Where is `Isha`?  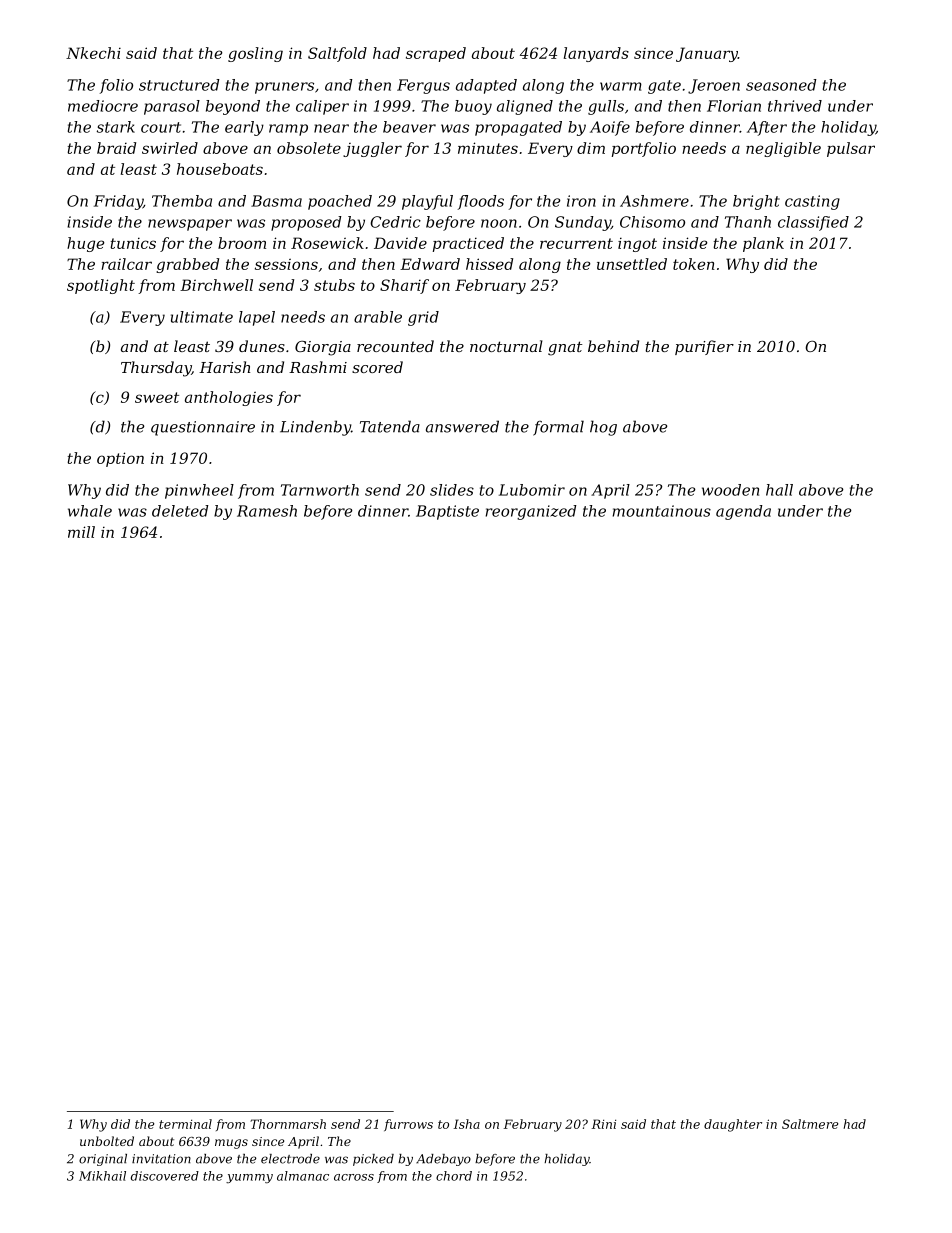
Isha is located at coordinates (467, 1124).
